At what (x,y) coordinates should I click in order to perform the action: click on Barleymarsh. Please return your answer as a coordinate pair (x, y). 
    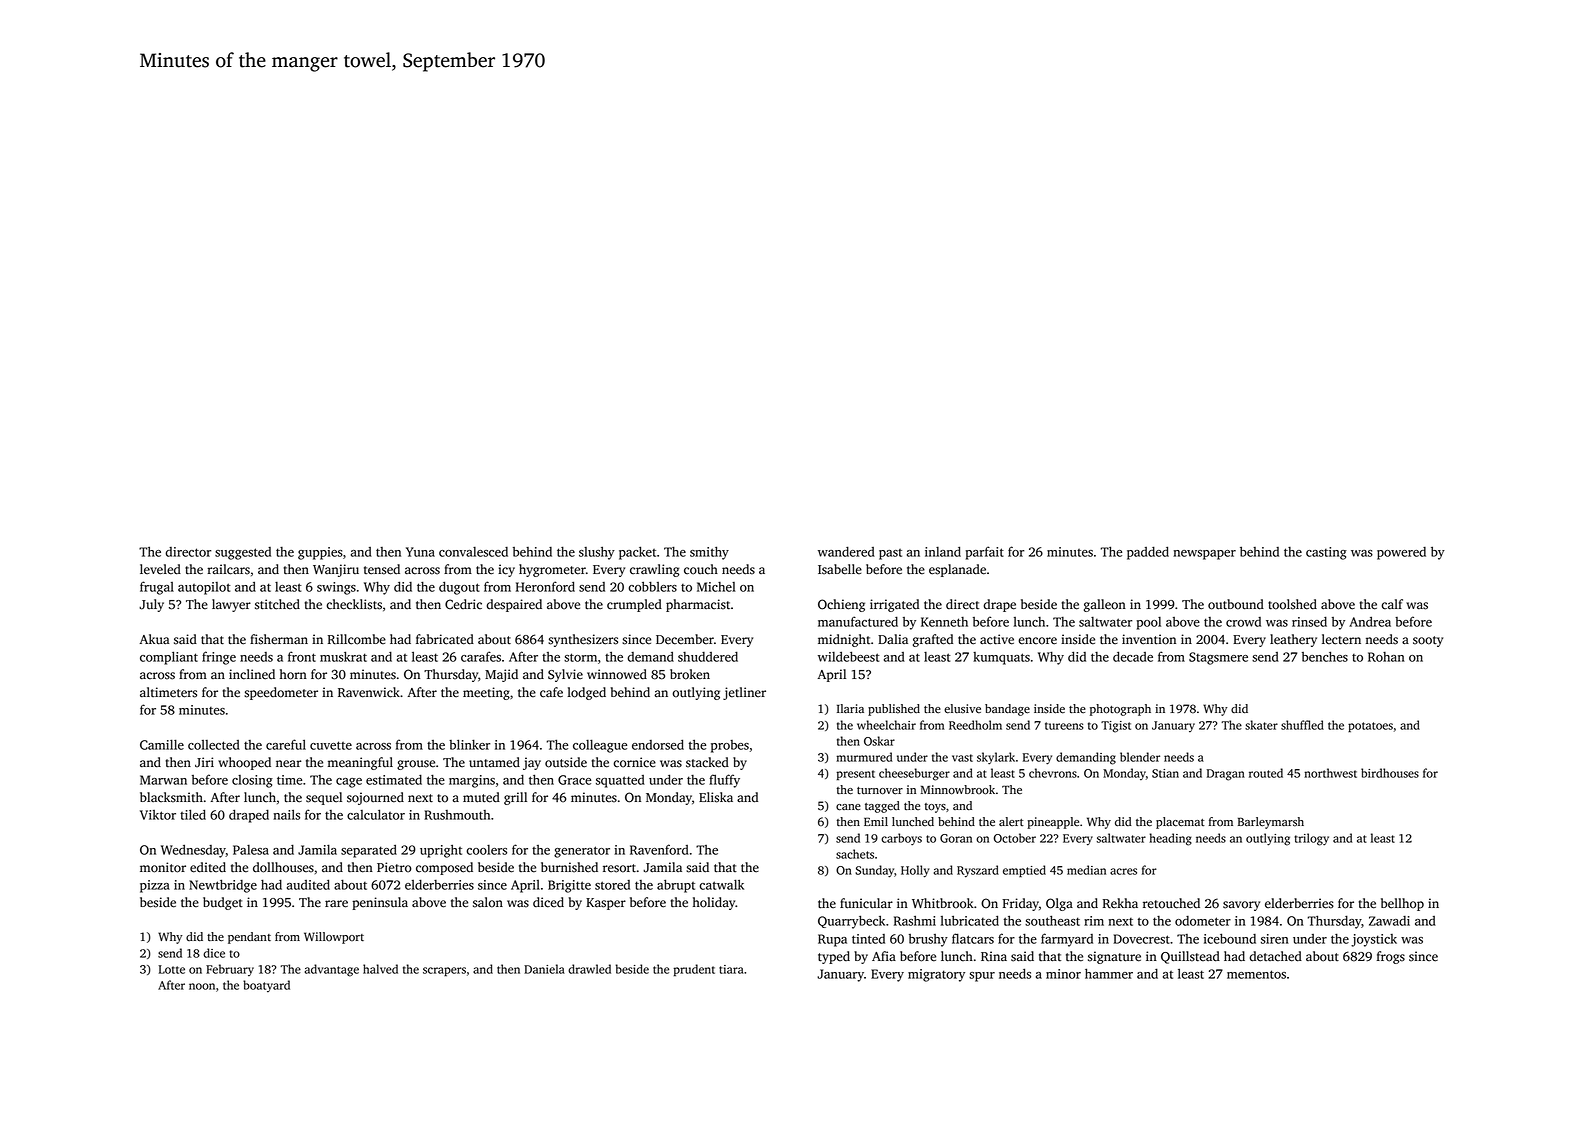
    Looking at the image, I should click on (1271, 823).
